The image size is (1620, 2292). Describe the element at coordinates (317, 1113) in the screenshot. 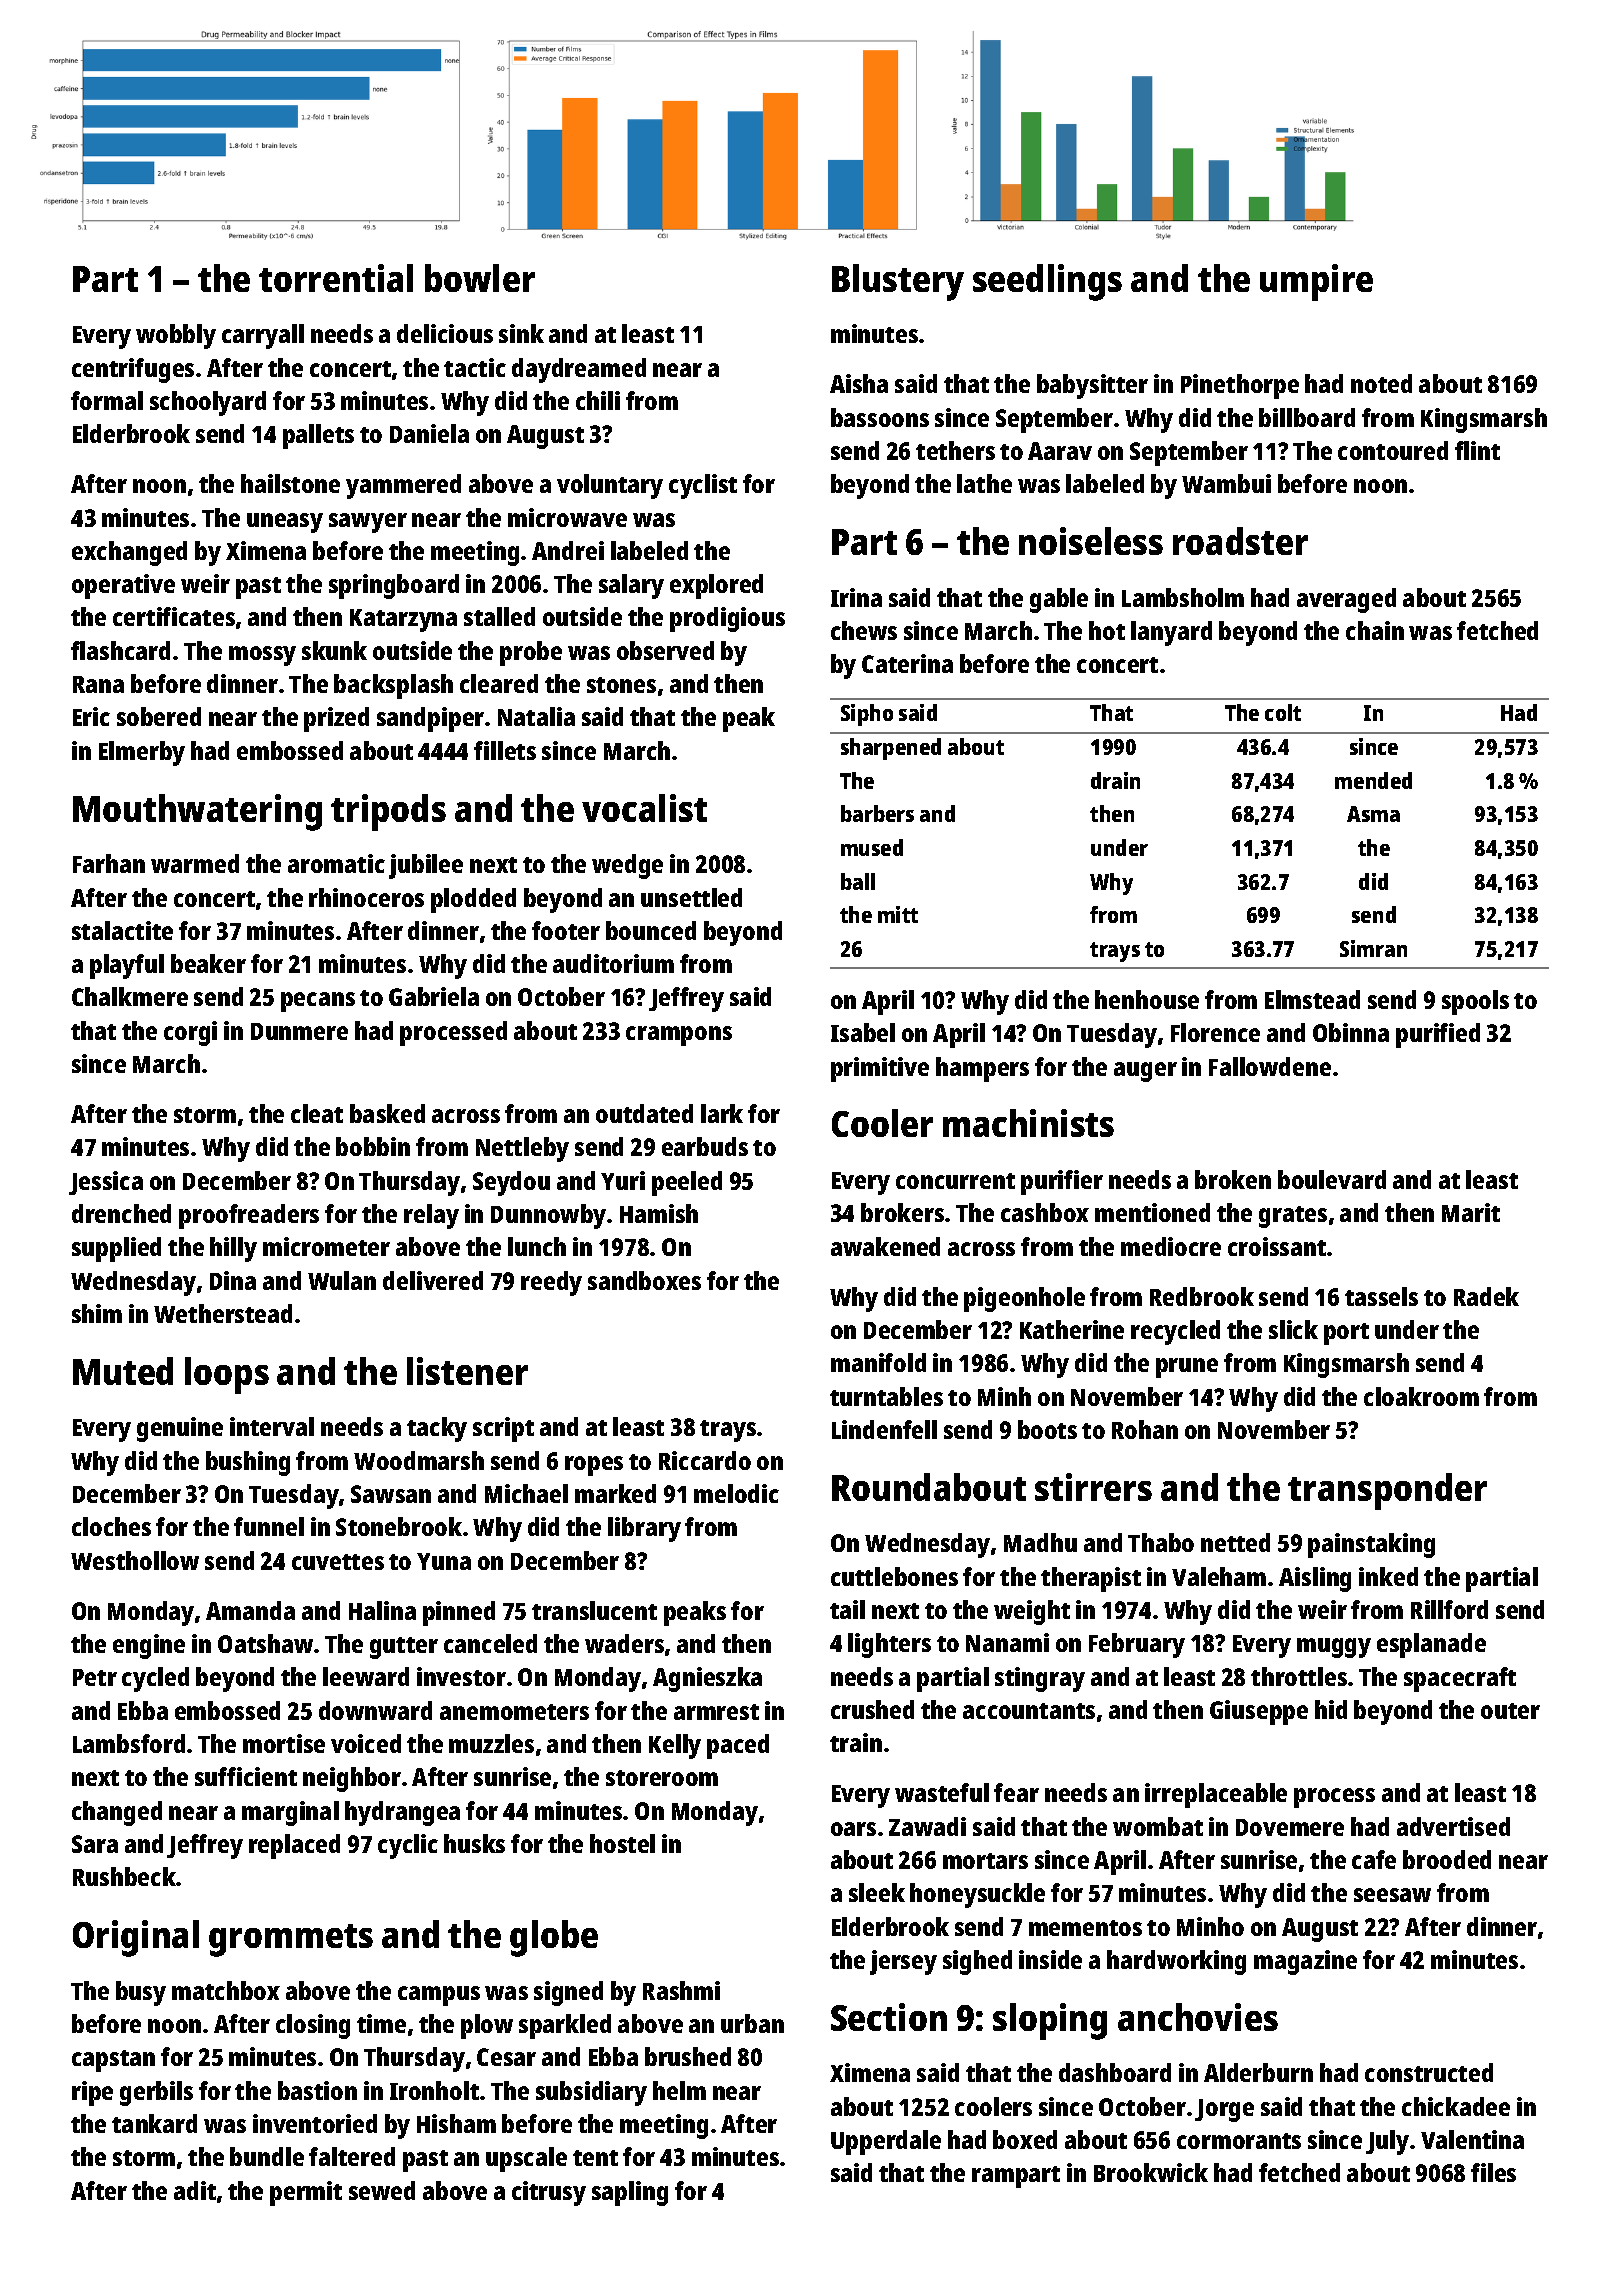

I see `cleat` at that location.
